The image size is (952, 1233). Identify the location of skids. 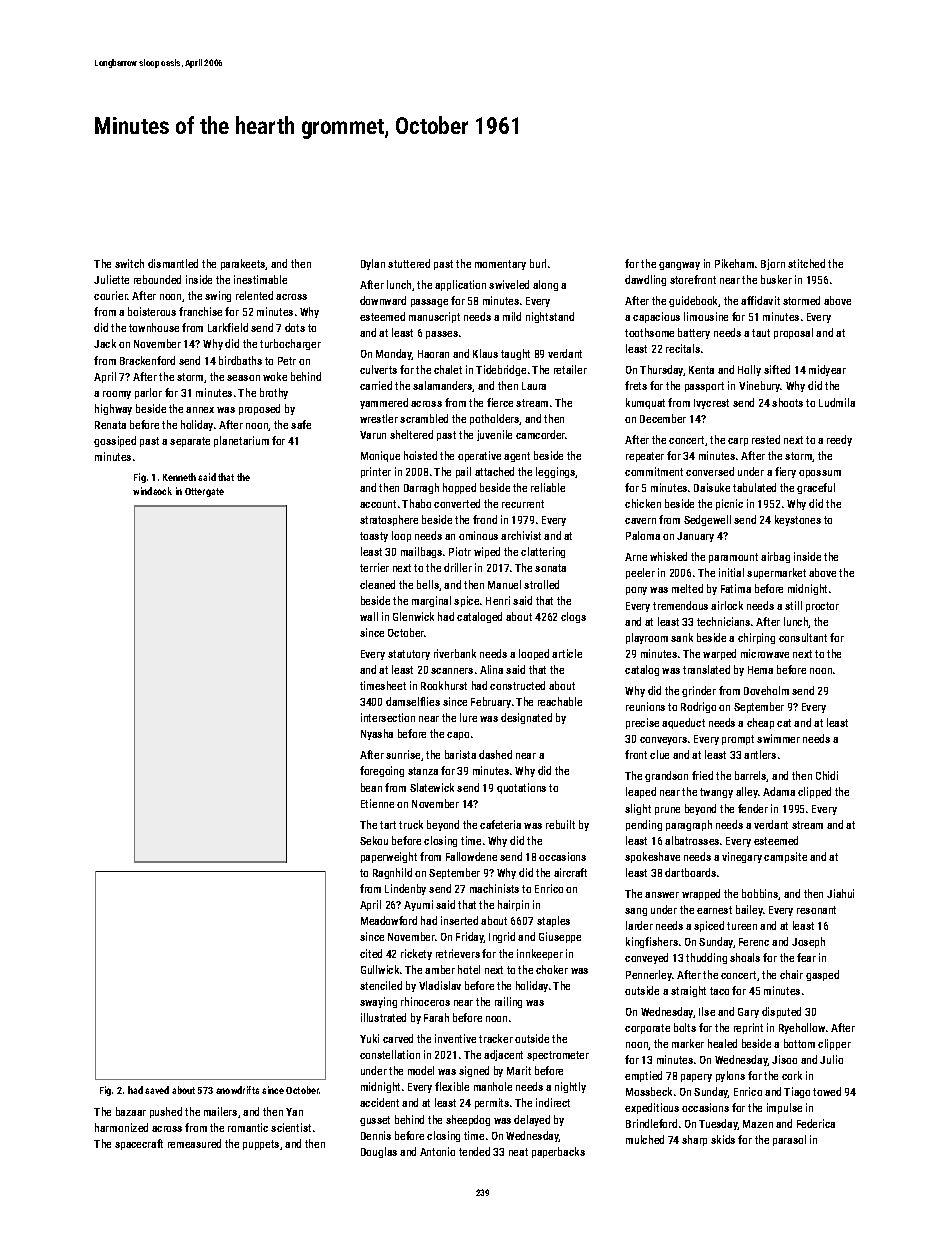
(723, 1139).
